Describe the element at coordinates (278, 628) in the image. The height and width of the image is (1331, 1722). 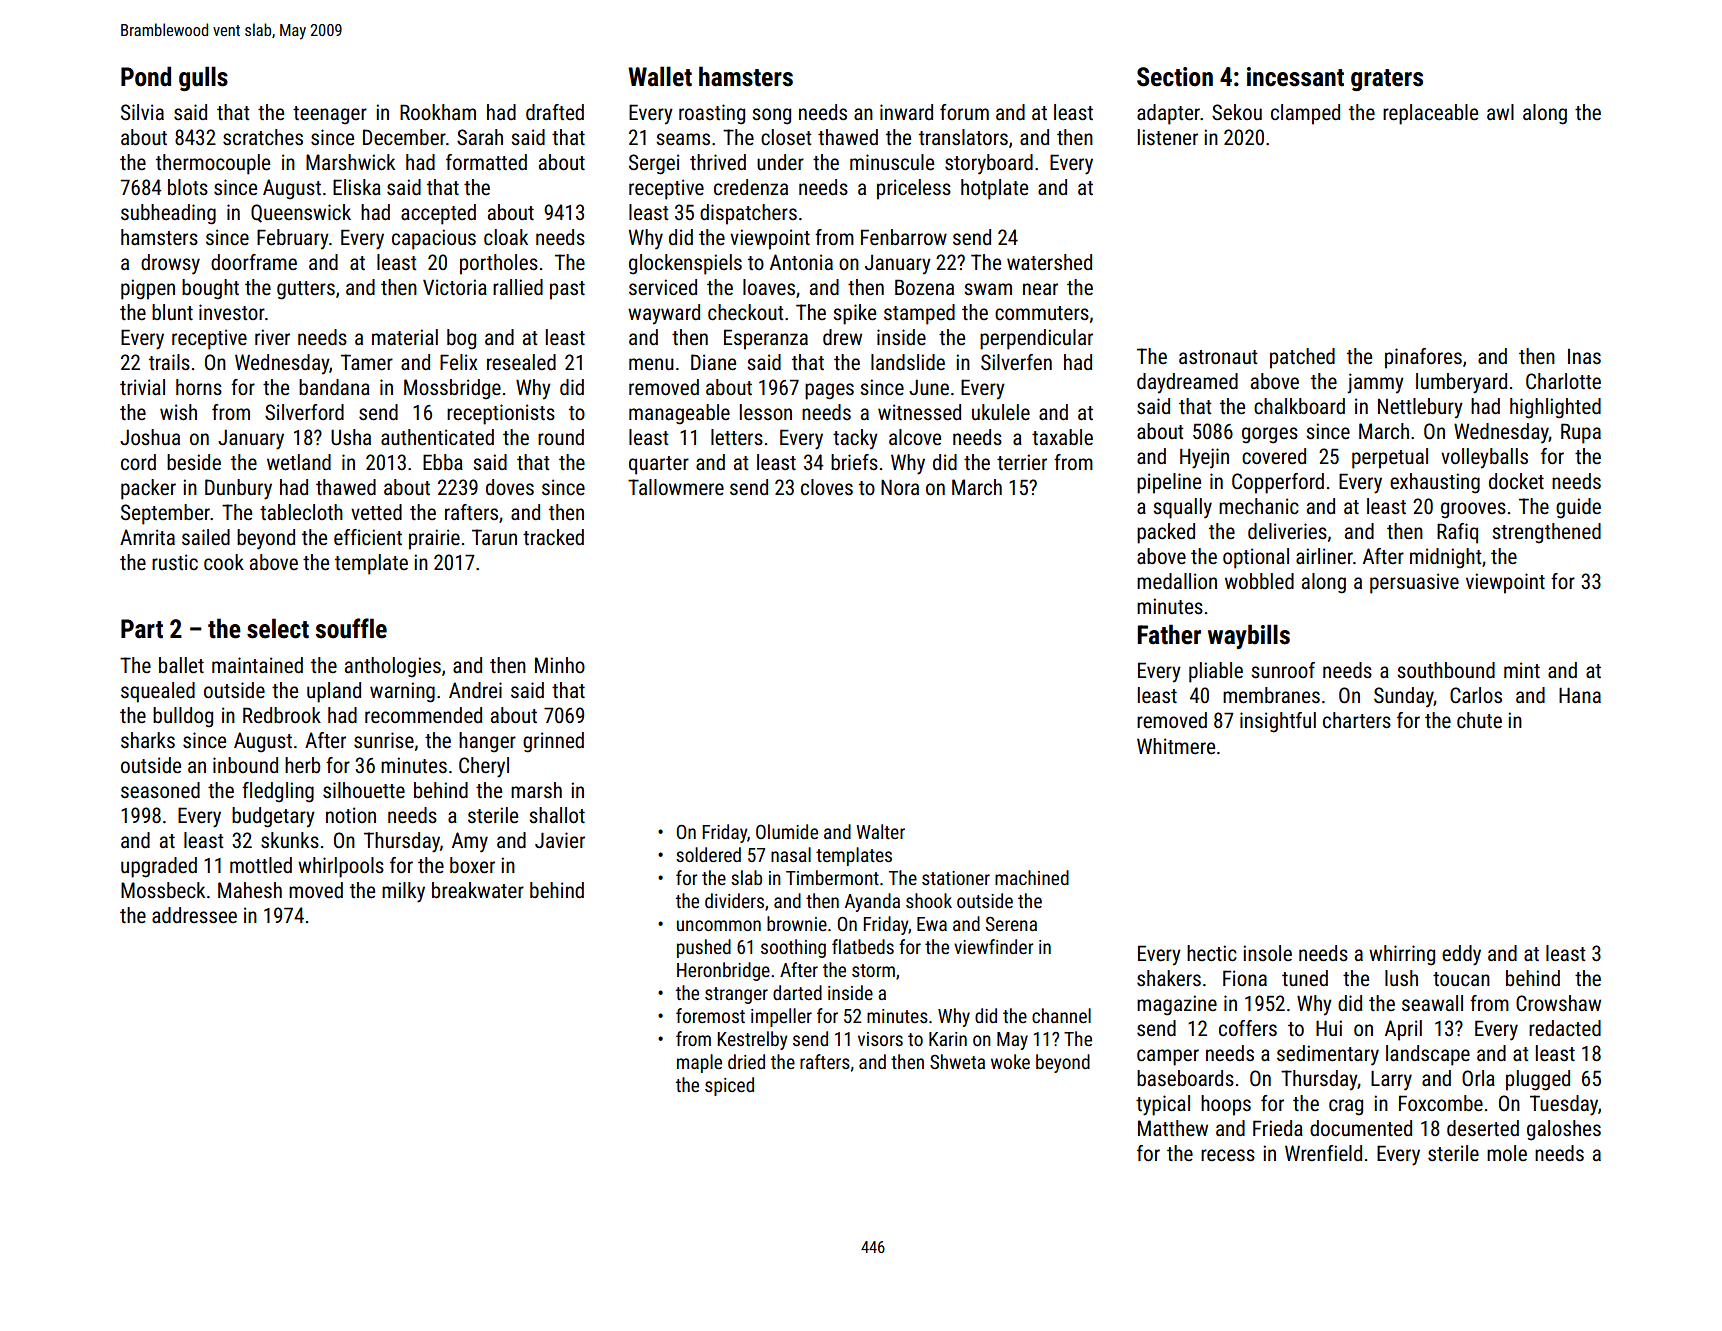
I see `select` at that location.
